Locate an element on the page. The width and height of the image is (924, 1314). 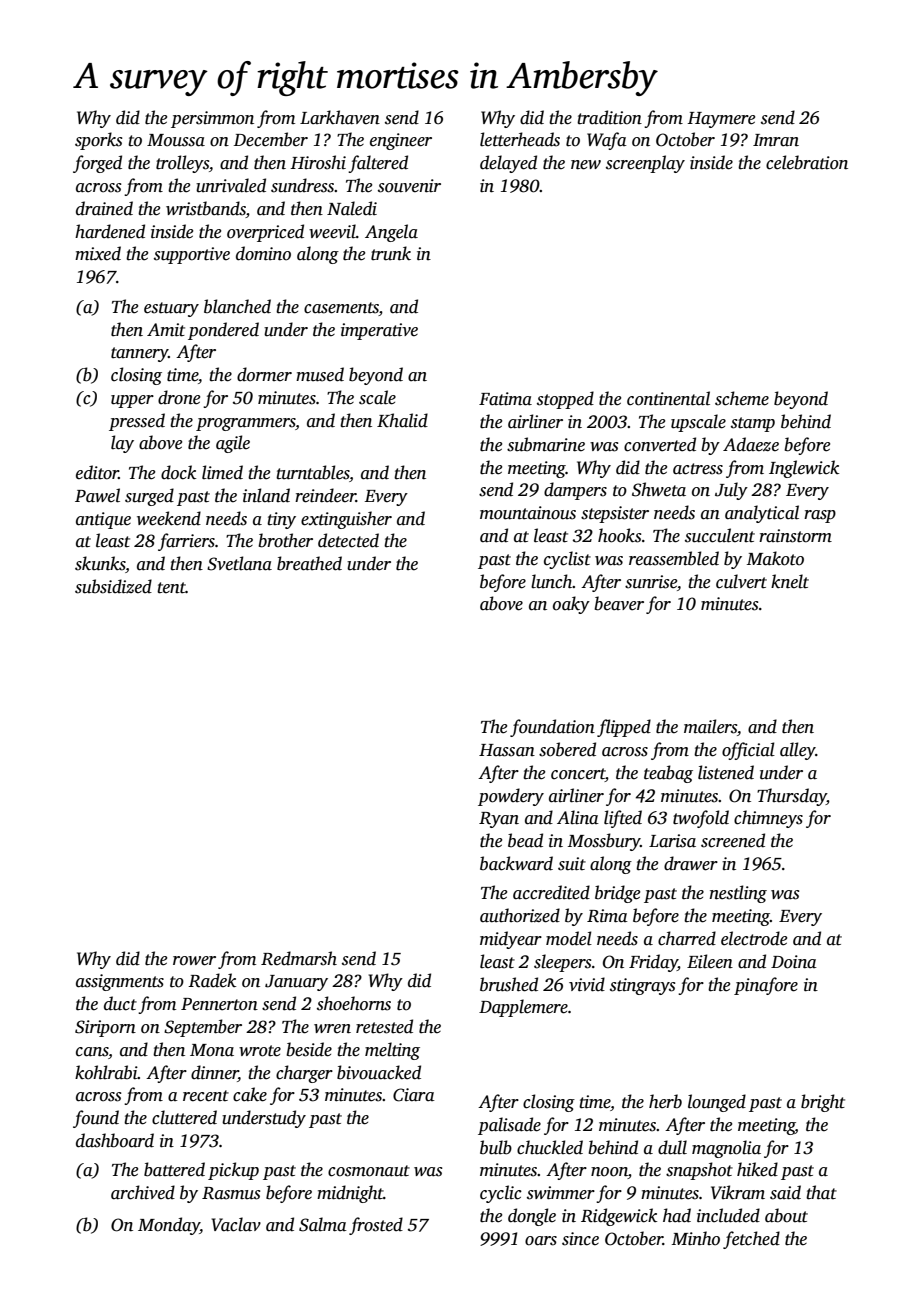
archived is located at coordinates (143, 1192).
